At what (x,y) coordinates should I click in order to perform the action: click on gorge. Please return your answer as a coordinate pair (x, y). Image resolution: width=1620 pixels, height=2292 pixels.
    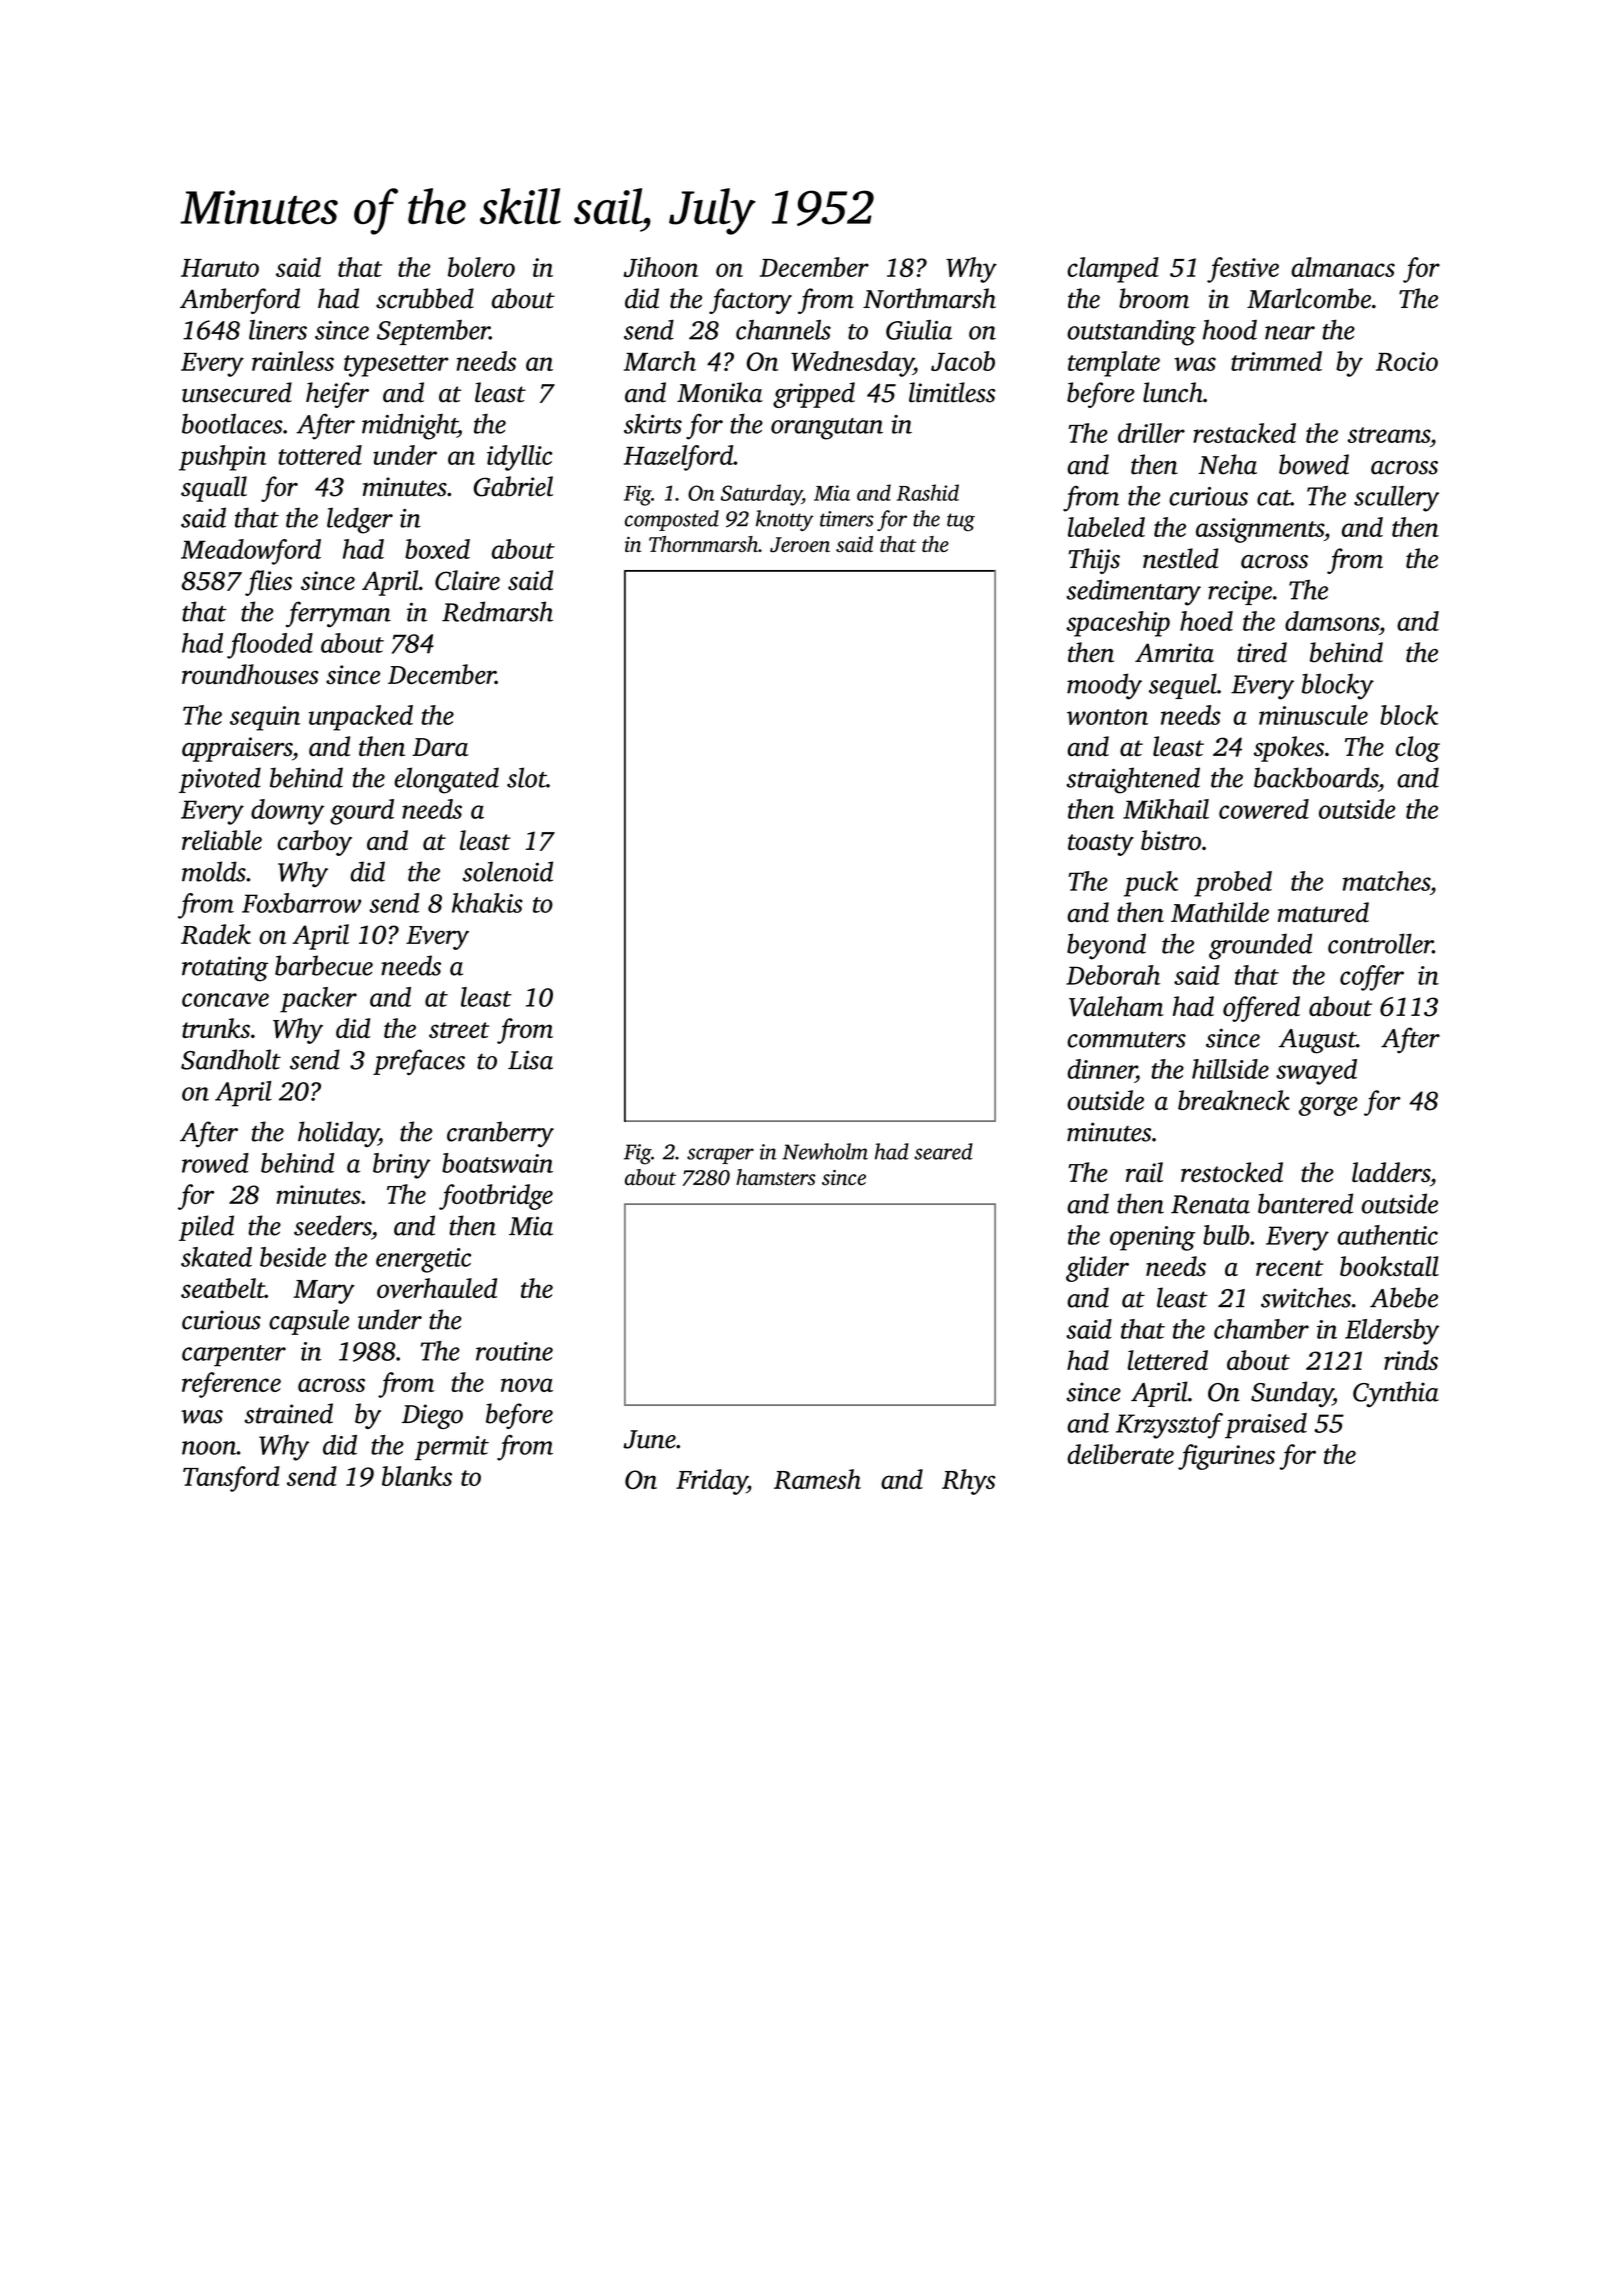
    Looking at the image, I should click on (1328, 1106).
